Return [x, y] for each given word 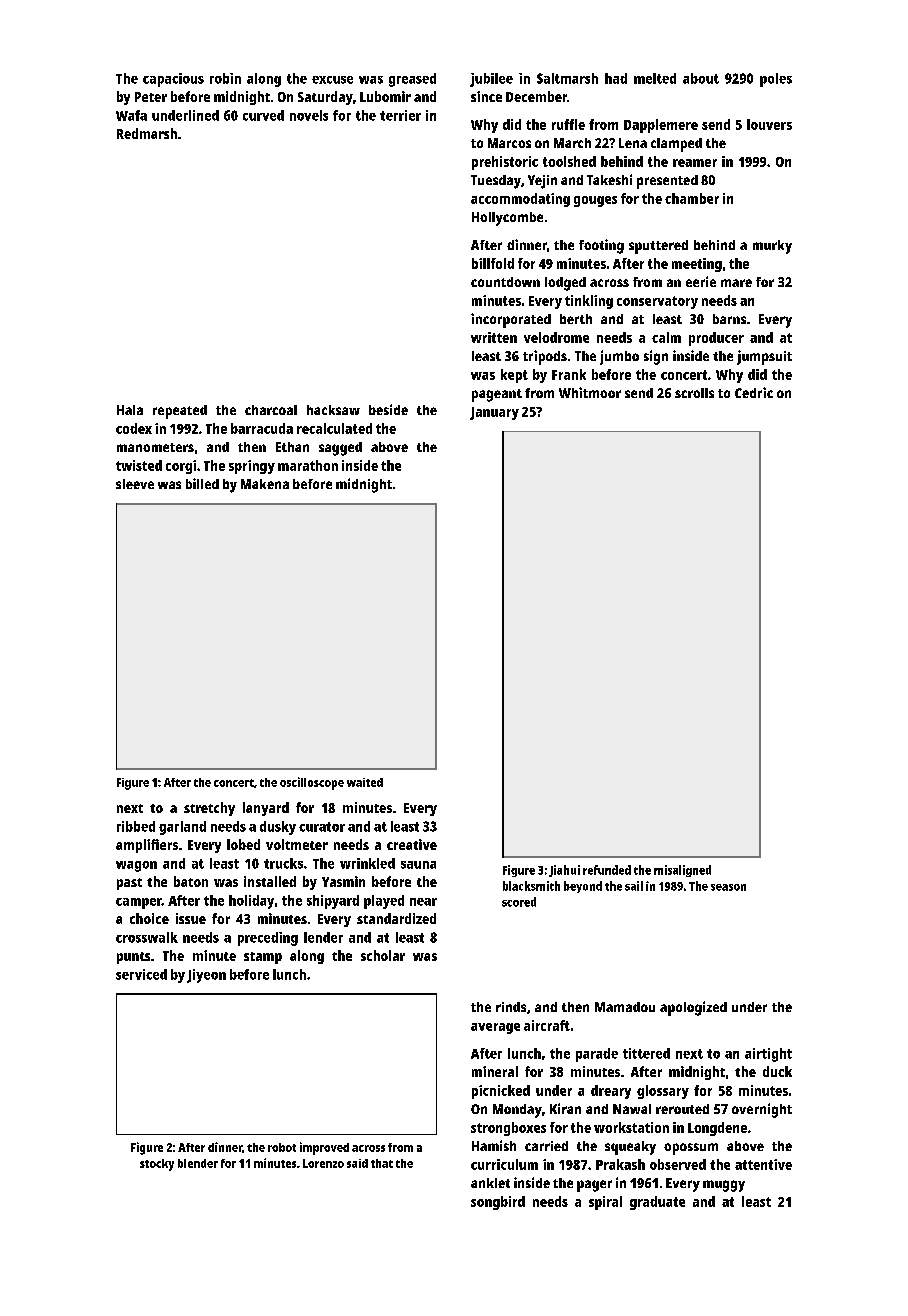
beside [388, 409]
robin [225, 78]
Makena [265, 484]
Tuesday [496, 182]
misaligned [682, 871]
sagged [340, 449]
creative [412, 844]
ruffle [568, 124]
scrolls [694, 393]
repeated [180, 412]
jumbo [619, 357]
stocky [157, 1165]
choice [149, 918]
